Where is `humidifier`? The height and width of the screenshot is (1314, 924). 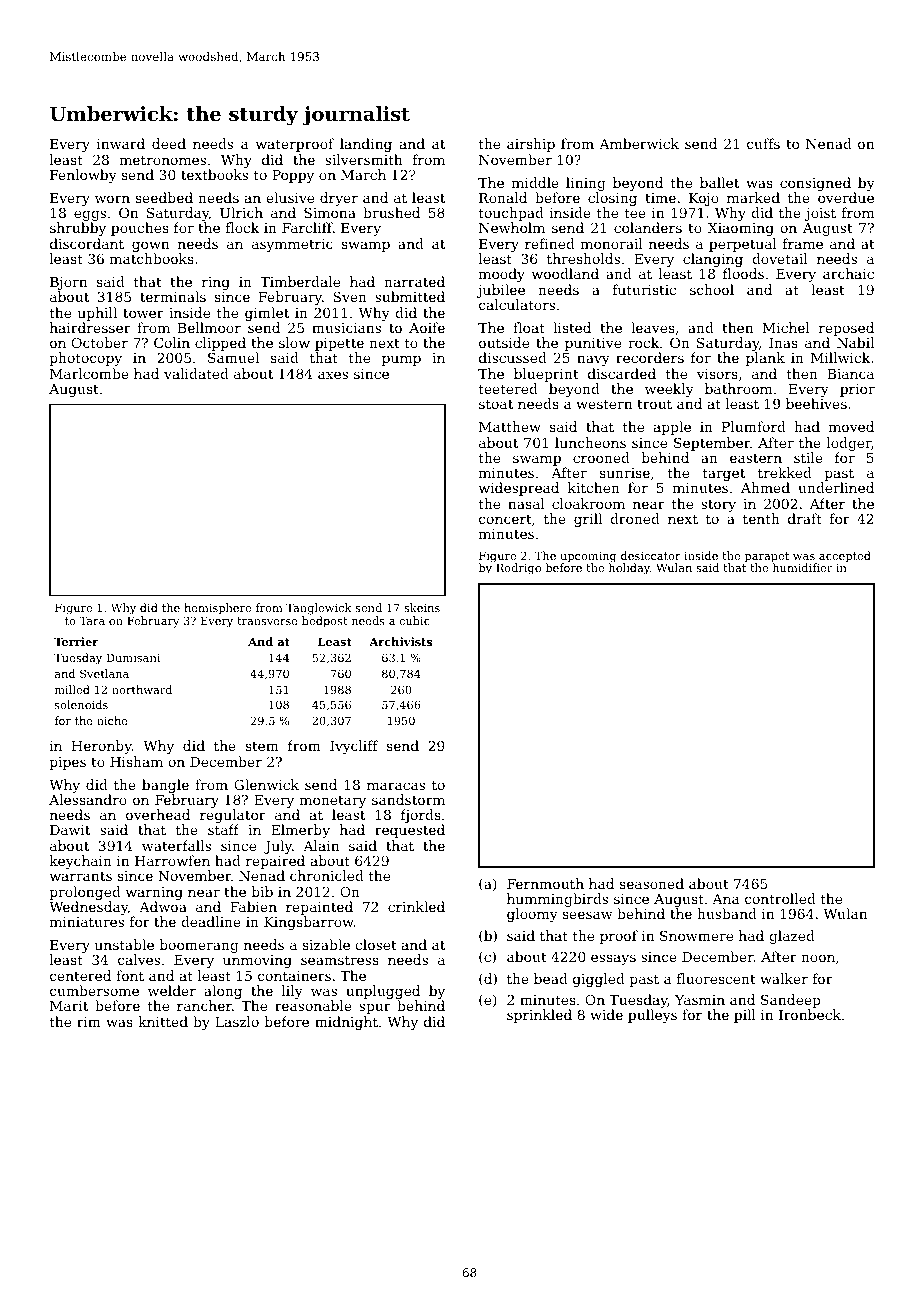
humidifier is located at coordinates (802, 567).
